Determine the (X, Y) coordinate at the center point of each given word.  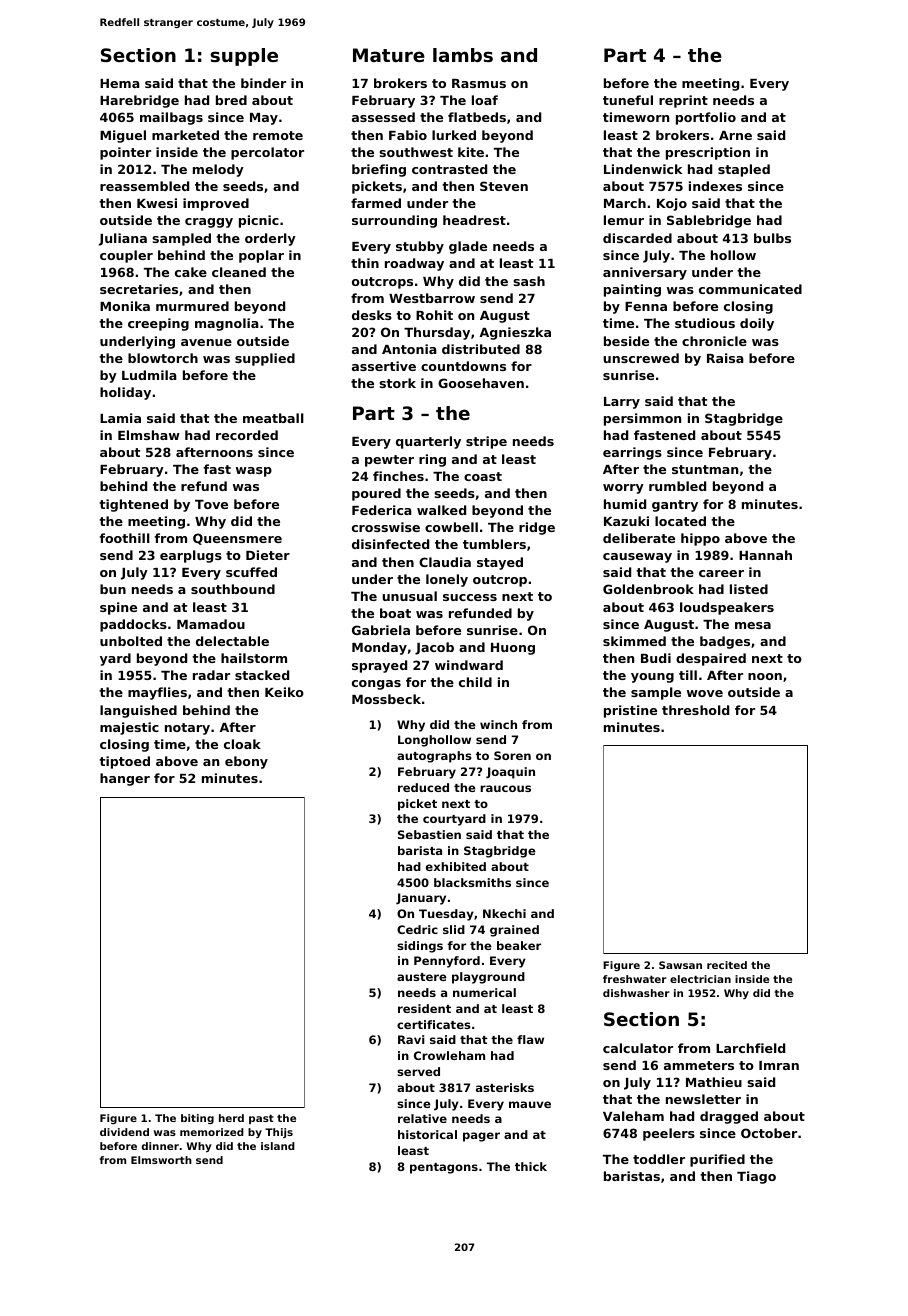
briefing (379, 170)
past (261, 1119)
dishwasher (636, 993)
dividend (124, 1132)
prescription (708, 153)
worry (623, 489)
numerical (484, 992)
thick (531, 1166)
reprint (683, 101)
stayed (500, 563)
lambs (463, 55)
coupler (126, 256)
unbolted (131, 641)
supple (244, 57)
